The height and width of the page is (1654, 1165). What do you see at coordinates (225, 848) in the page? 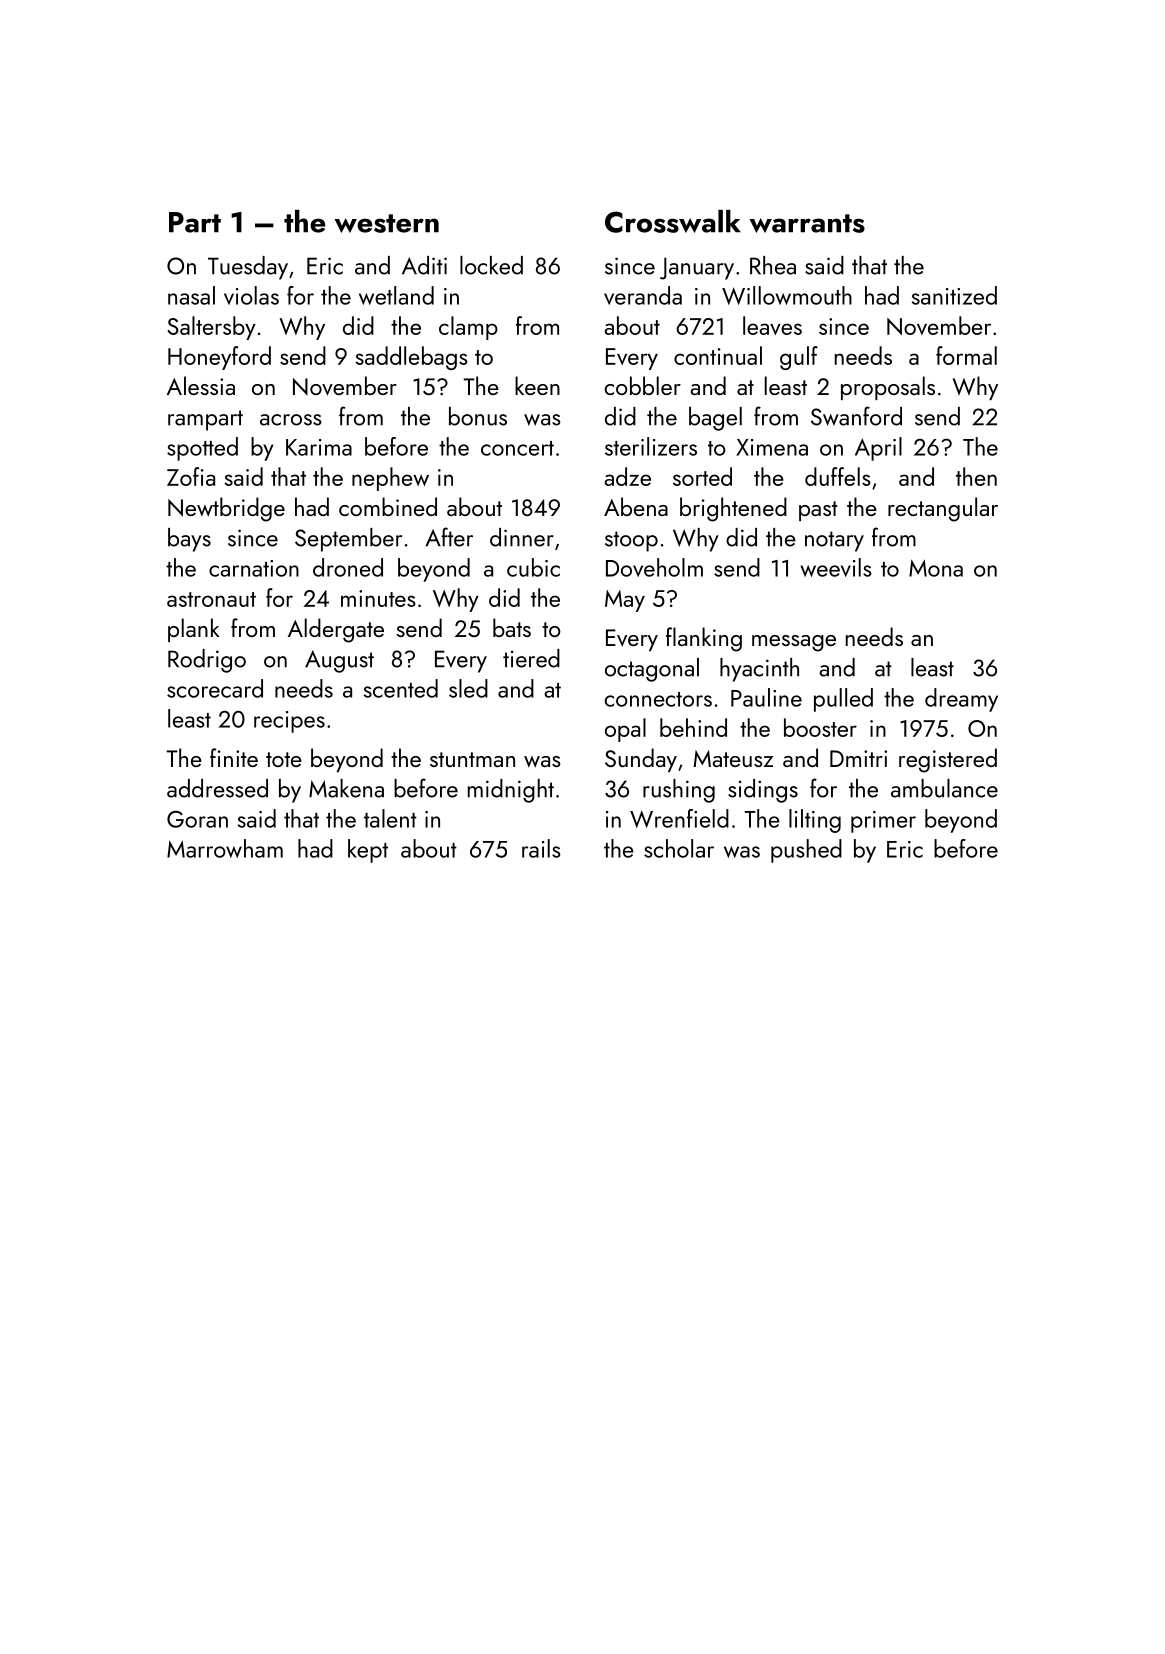
I see `Marrowham` at bounding box center [225, 848].
